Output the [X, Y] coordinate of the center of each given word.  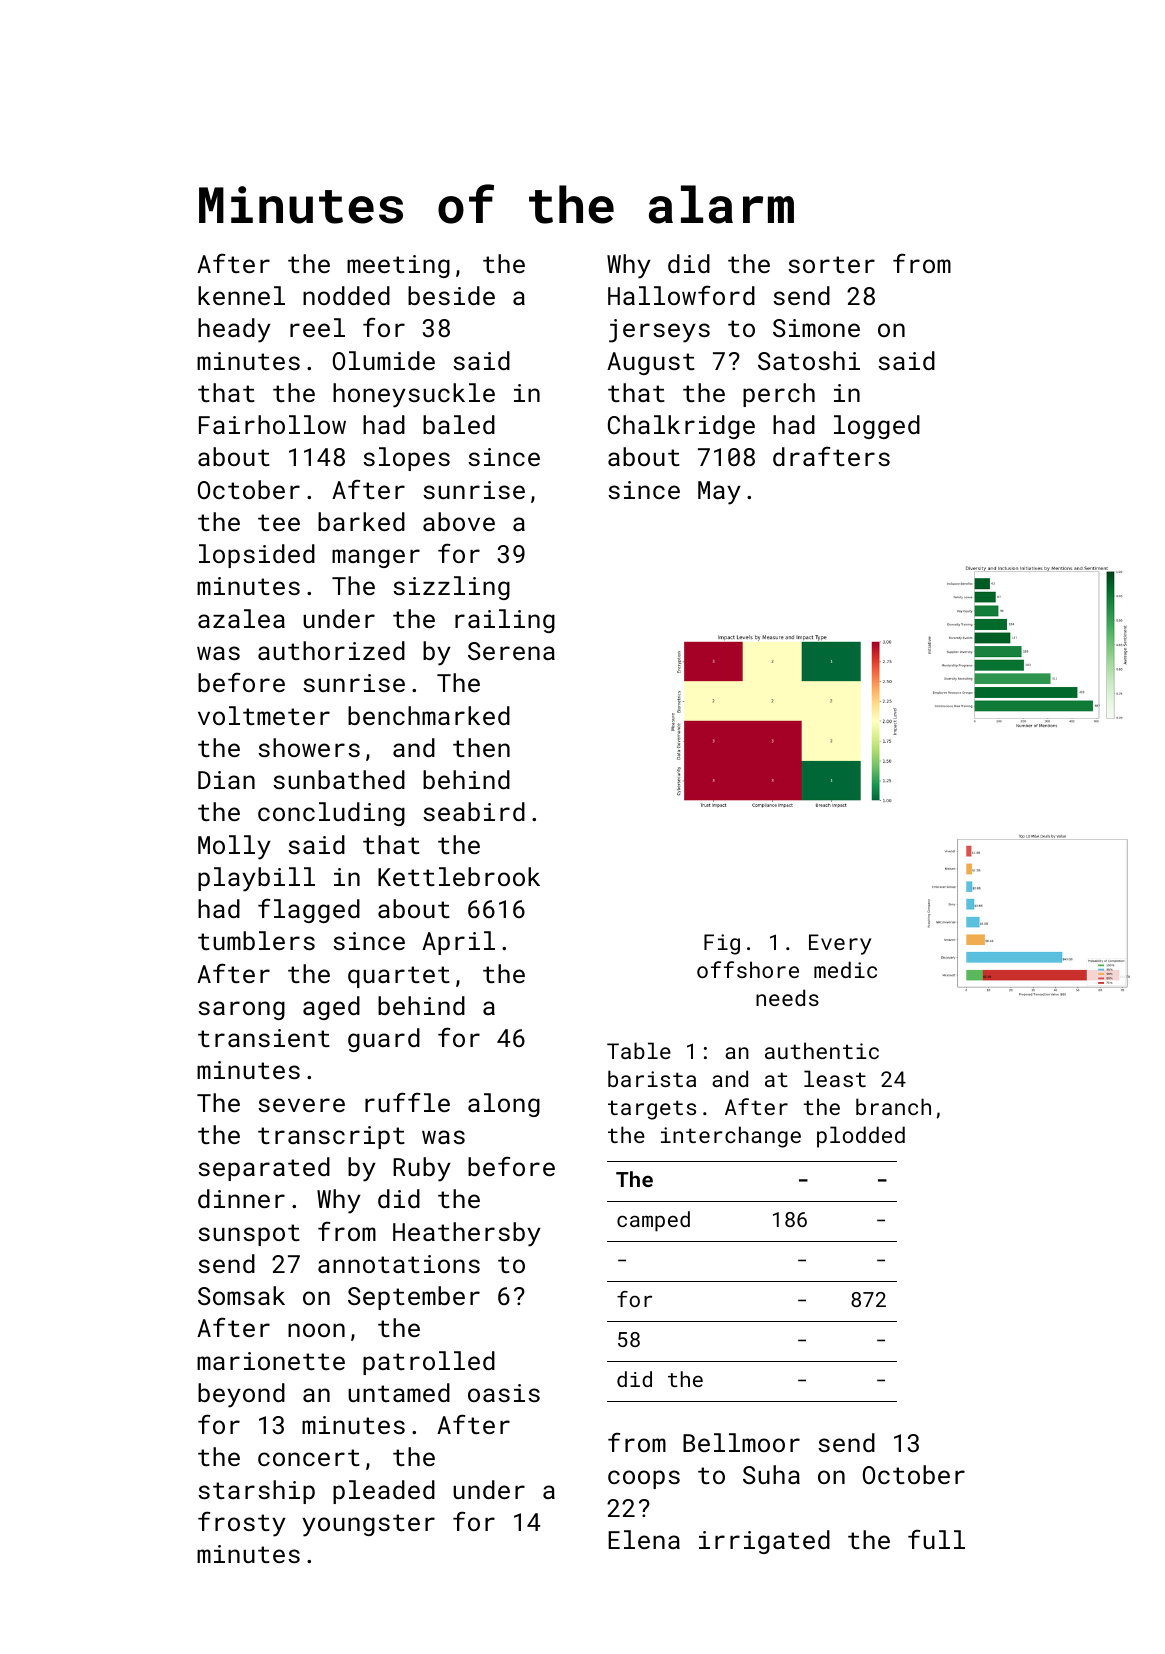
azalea [241, 618]
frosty [242, 1524]
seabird [474, 811]
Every [840, 944]
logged [877, 427]
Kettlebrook [459, 876]
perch [779, 395]
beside [451, 295]
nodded [346, 295]
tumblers [256, 940]
